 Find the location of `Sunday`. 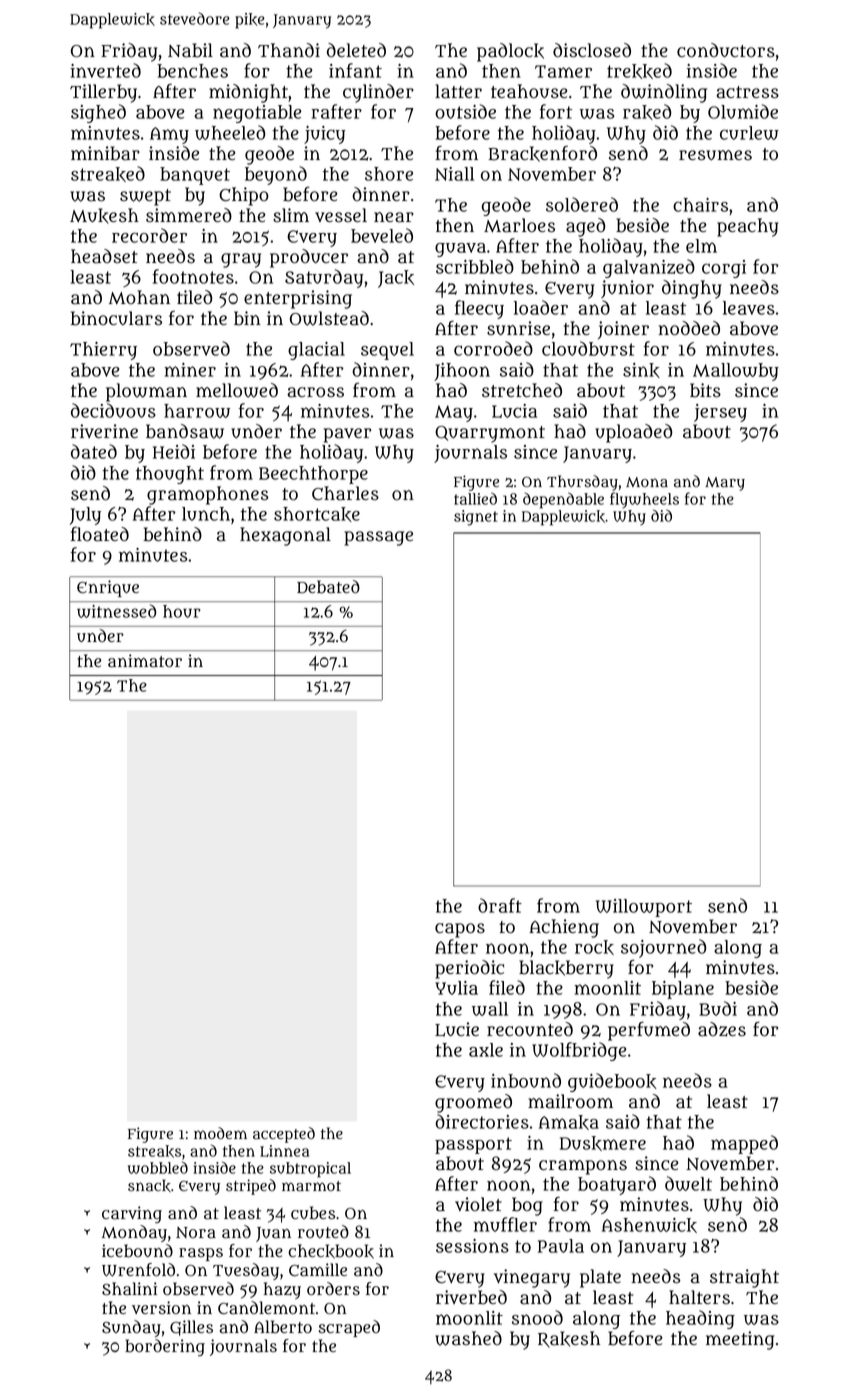

Sunday is located at coordinates (131, 1328).
